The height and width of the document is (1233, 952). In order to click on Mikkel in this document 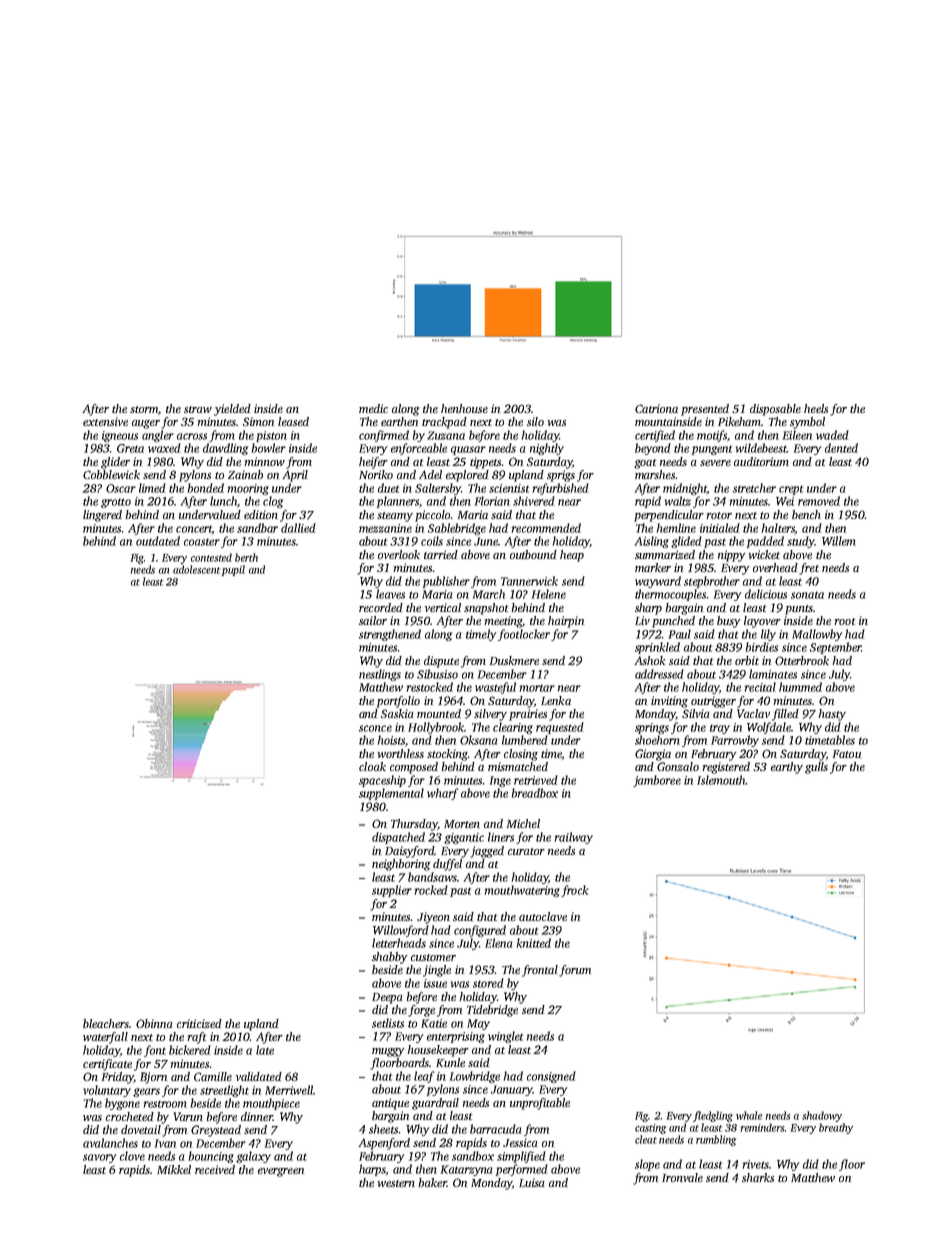, I will do `click(174, 1169)`.
